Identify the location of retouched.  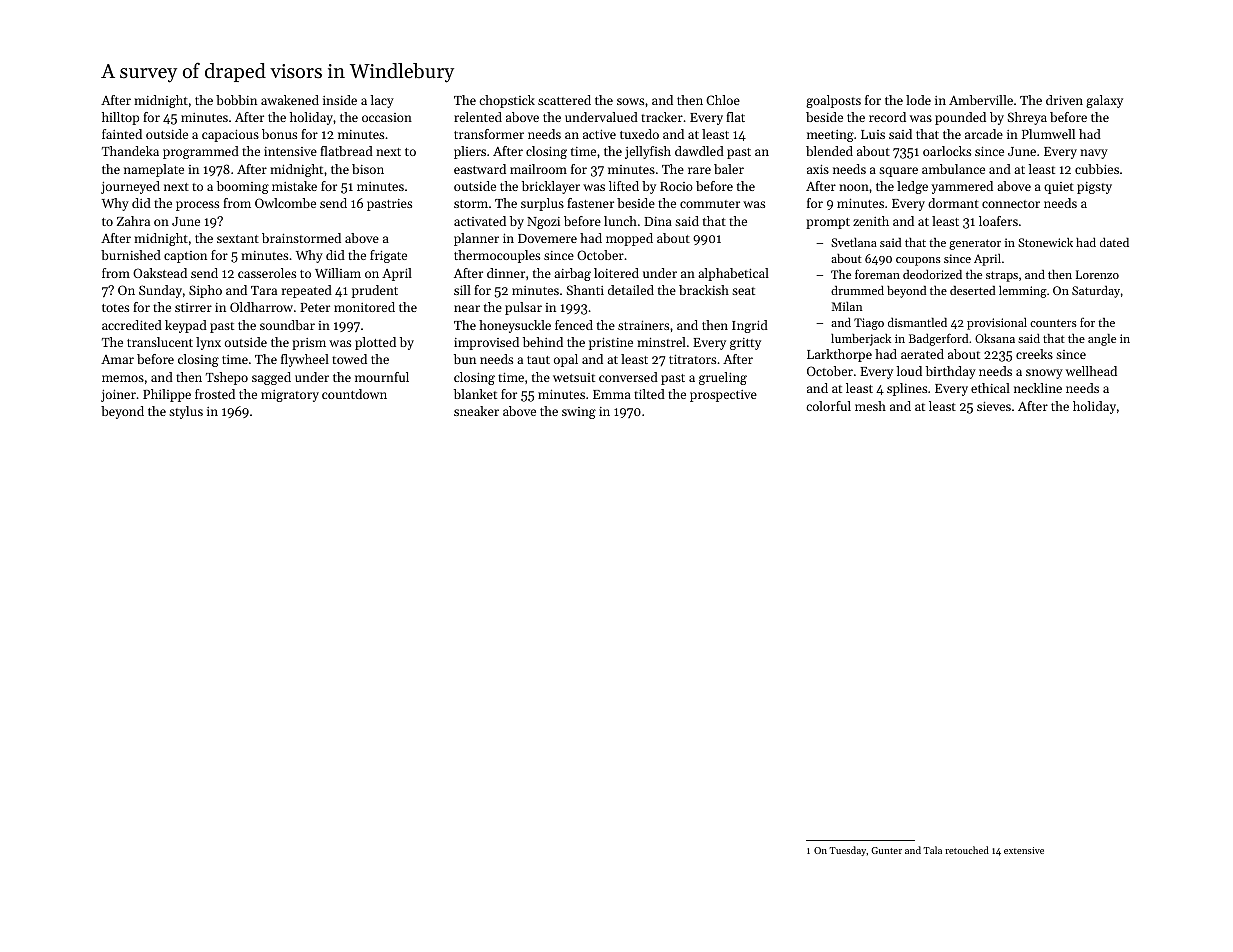
(967, 850).
